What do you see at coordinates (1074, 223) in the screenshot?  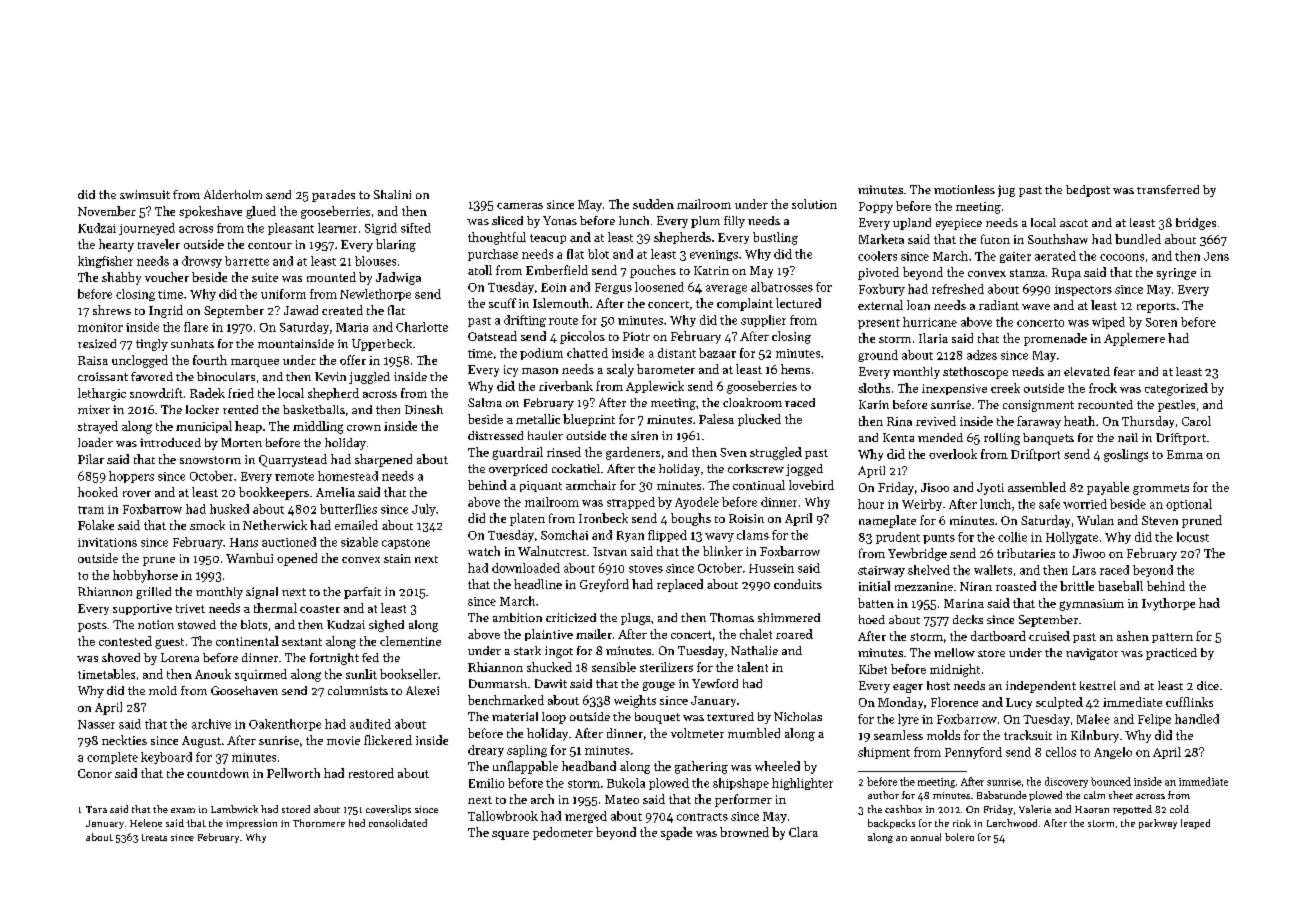 I see `ascot` at bounding box center [1074, 223].
